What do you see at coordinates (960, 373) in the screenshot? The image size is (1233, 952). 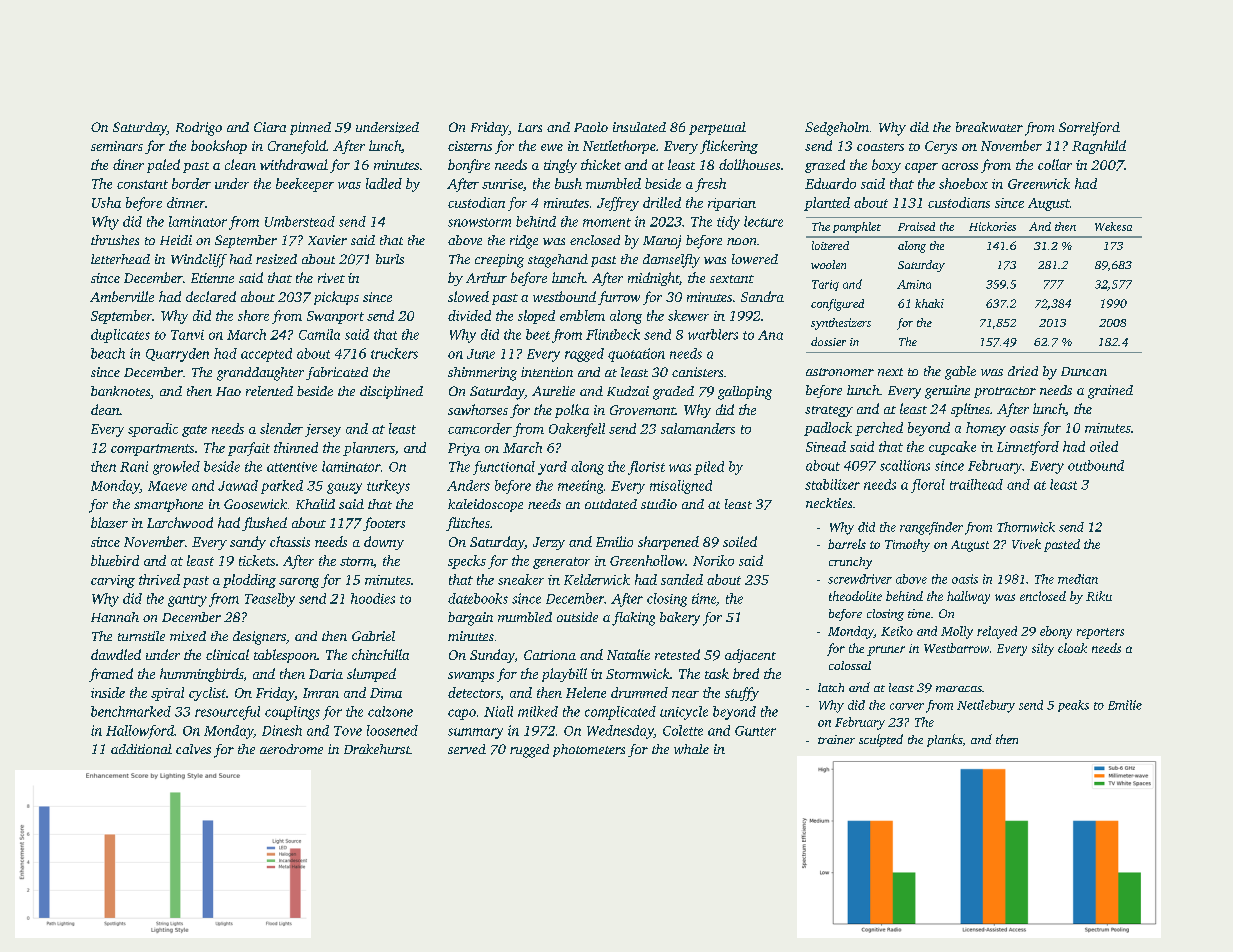 I see `gable` at bounding box center [960, 373].
